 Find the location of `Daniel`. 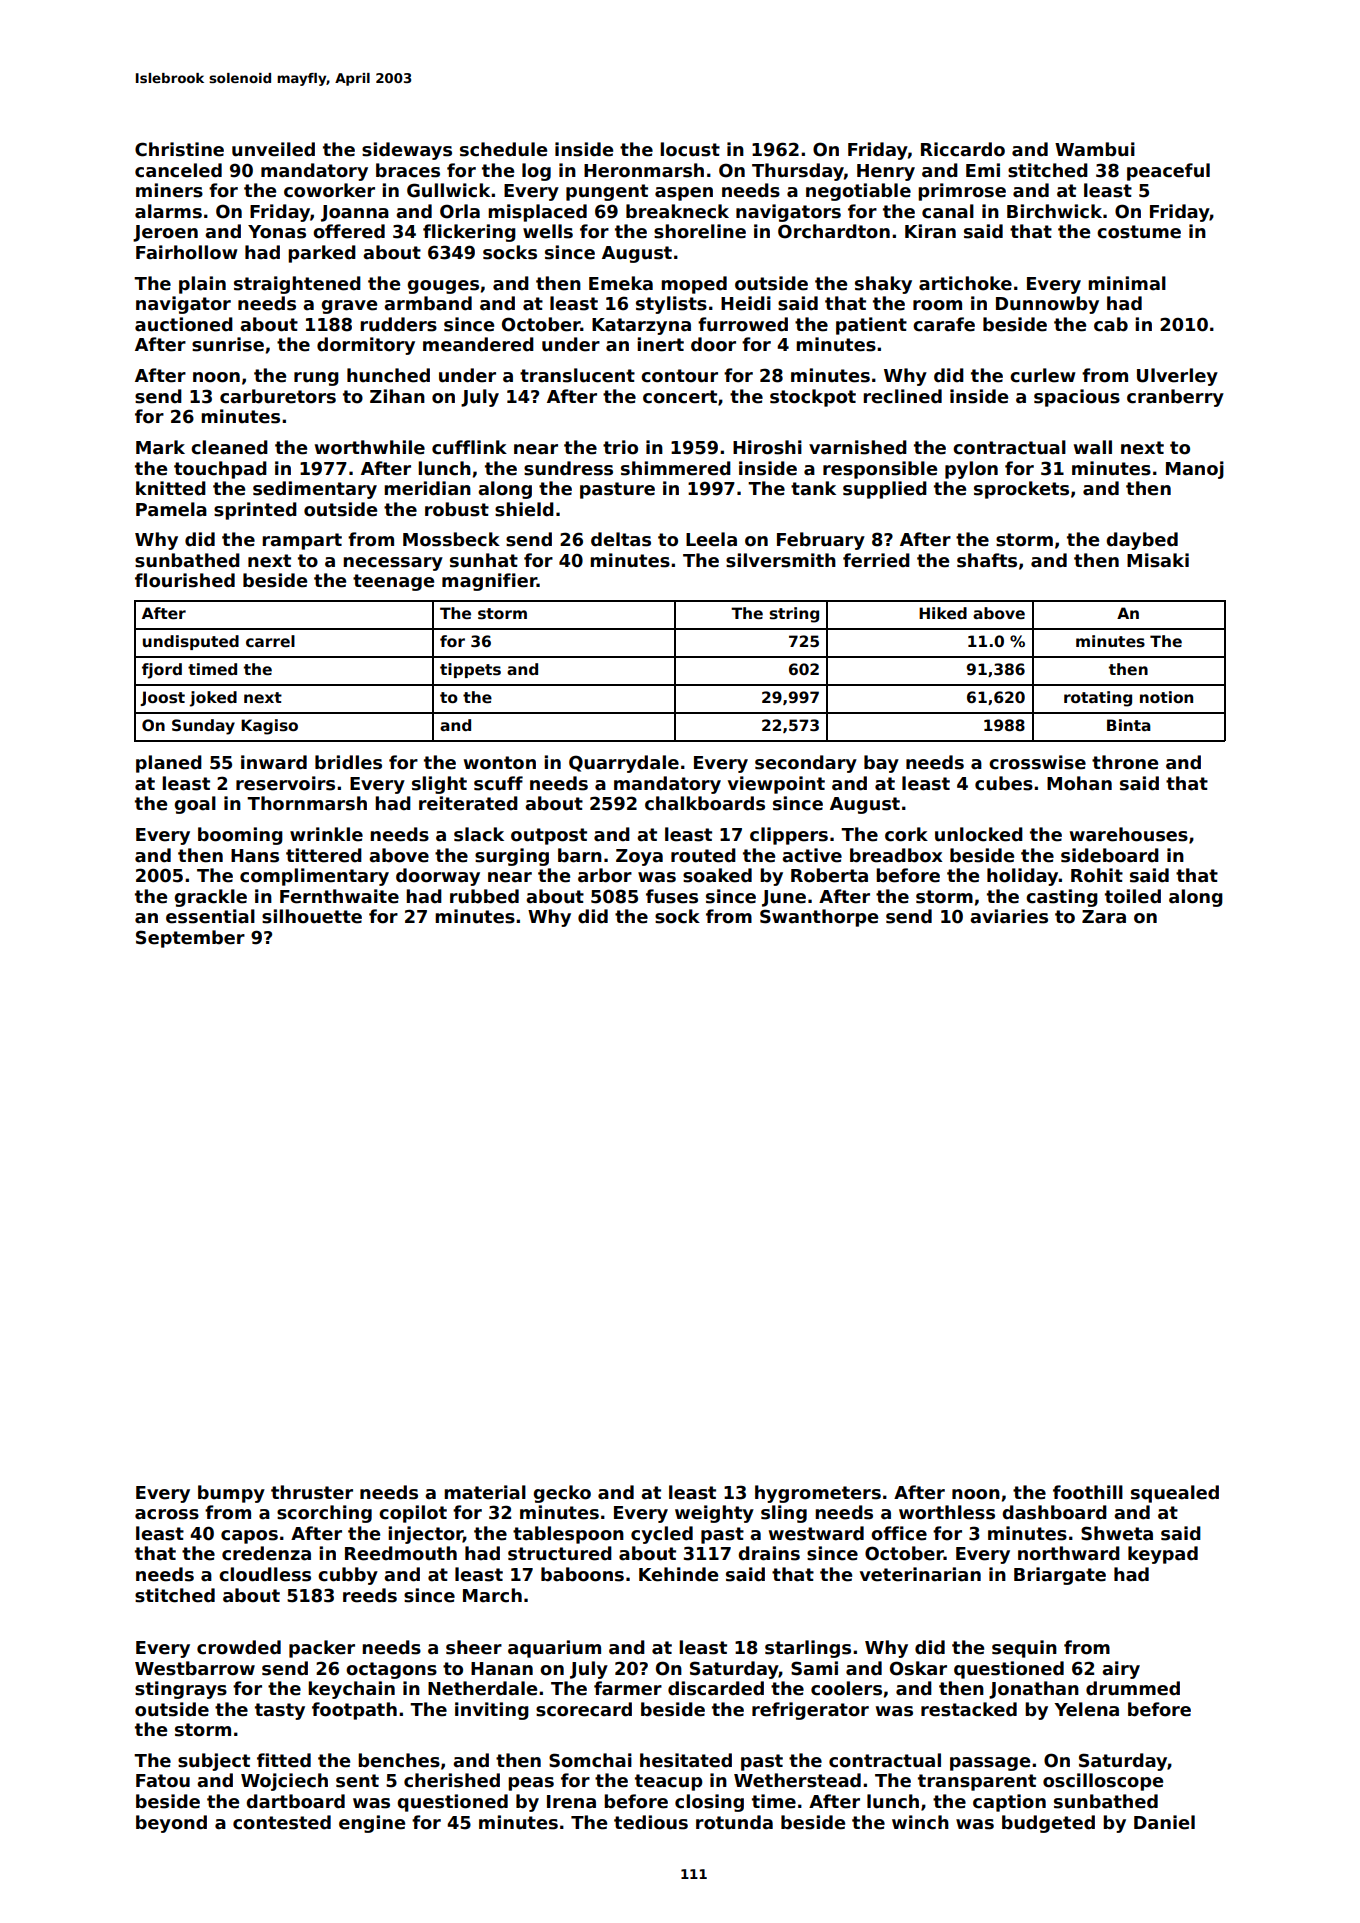

Daniel is located at coordinates (1164, 1822).
